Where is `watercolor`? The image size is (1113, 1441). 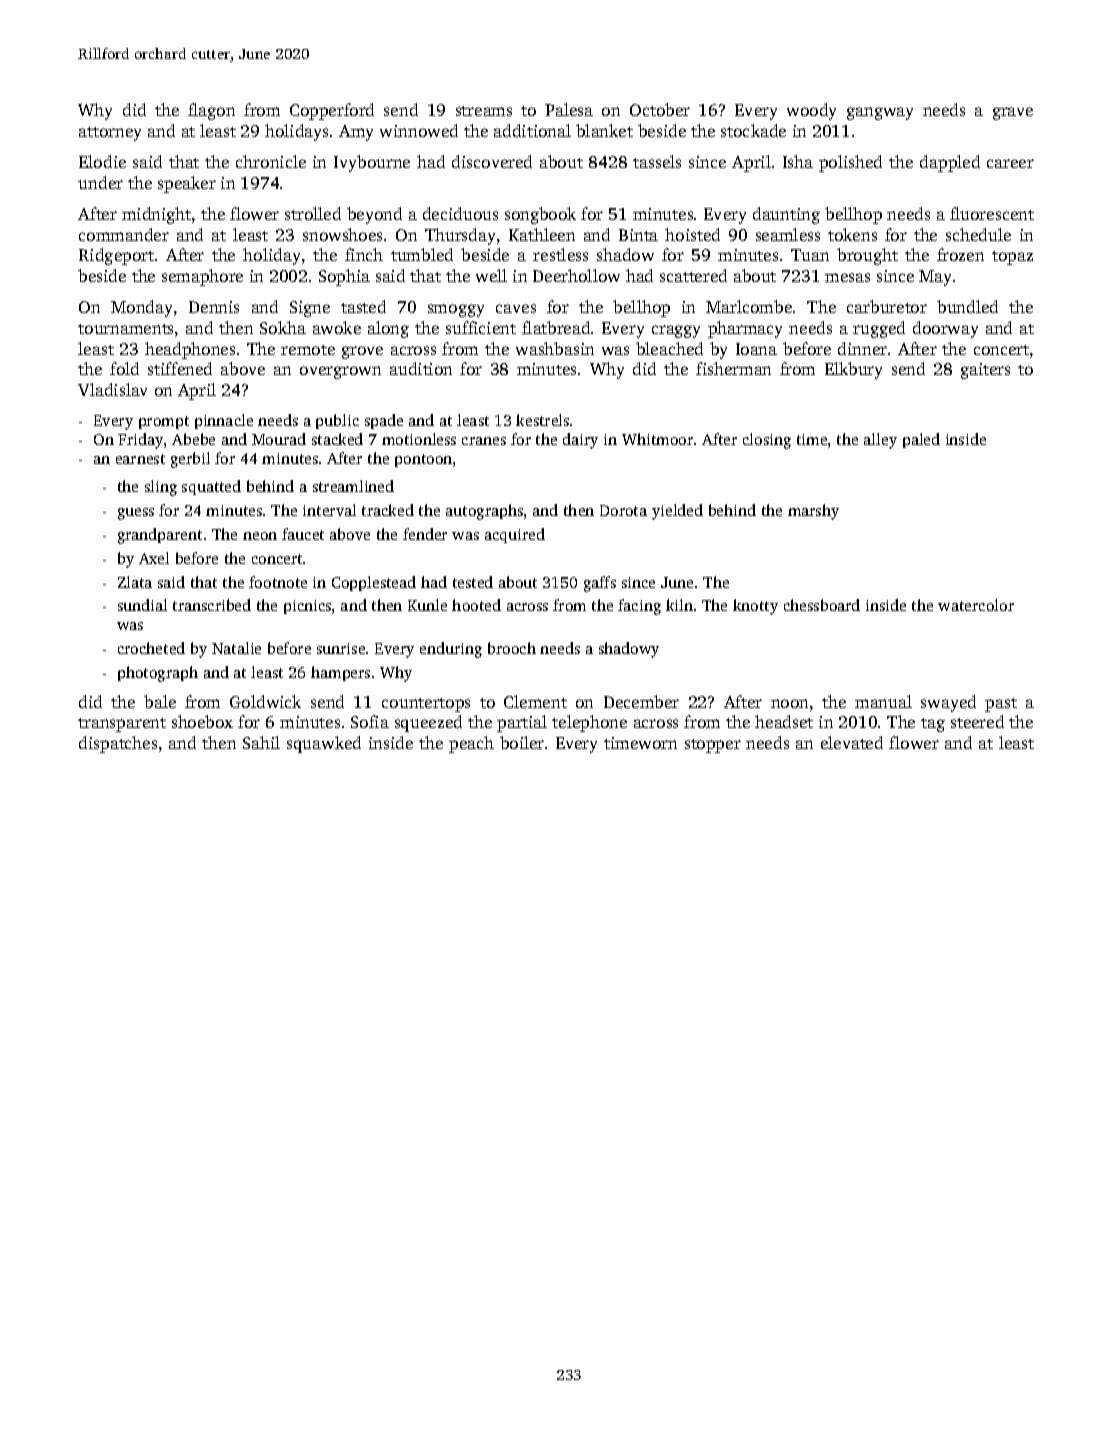 watercolor is located at coordinates (976, 605).
